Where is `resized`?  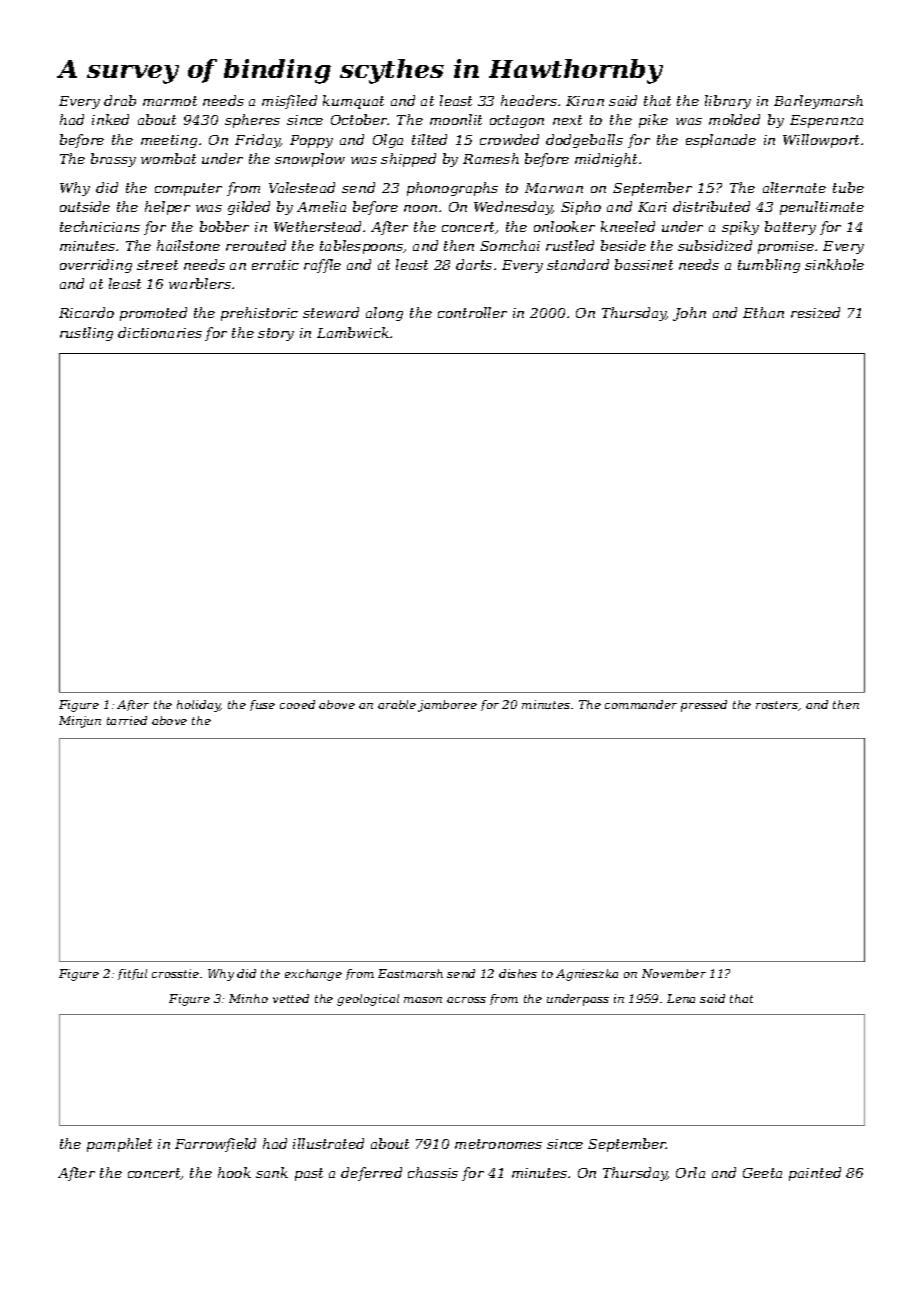
resized is located at coordinates (815, 312).
